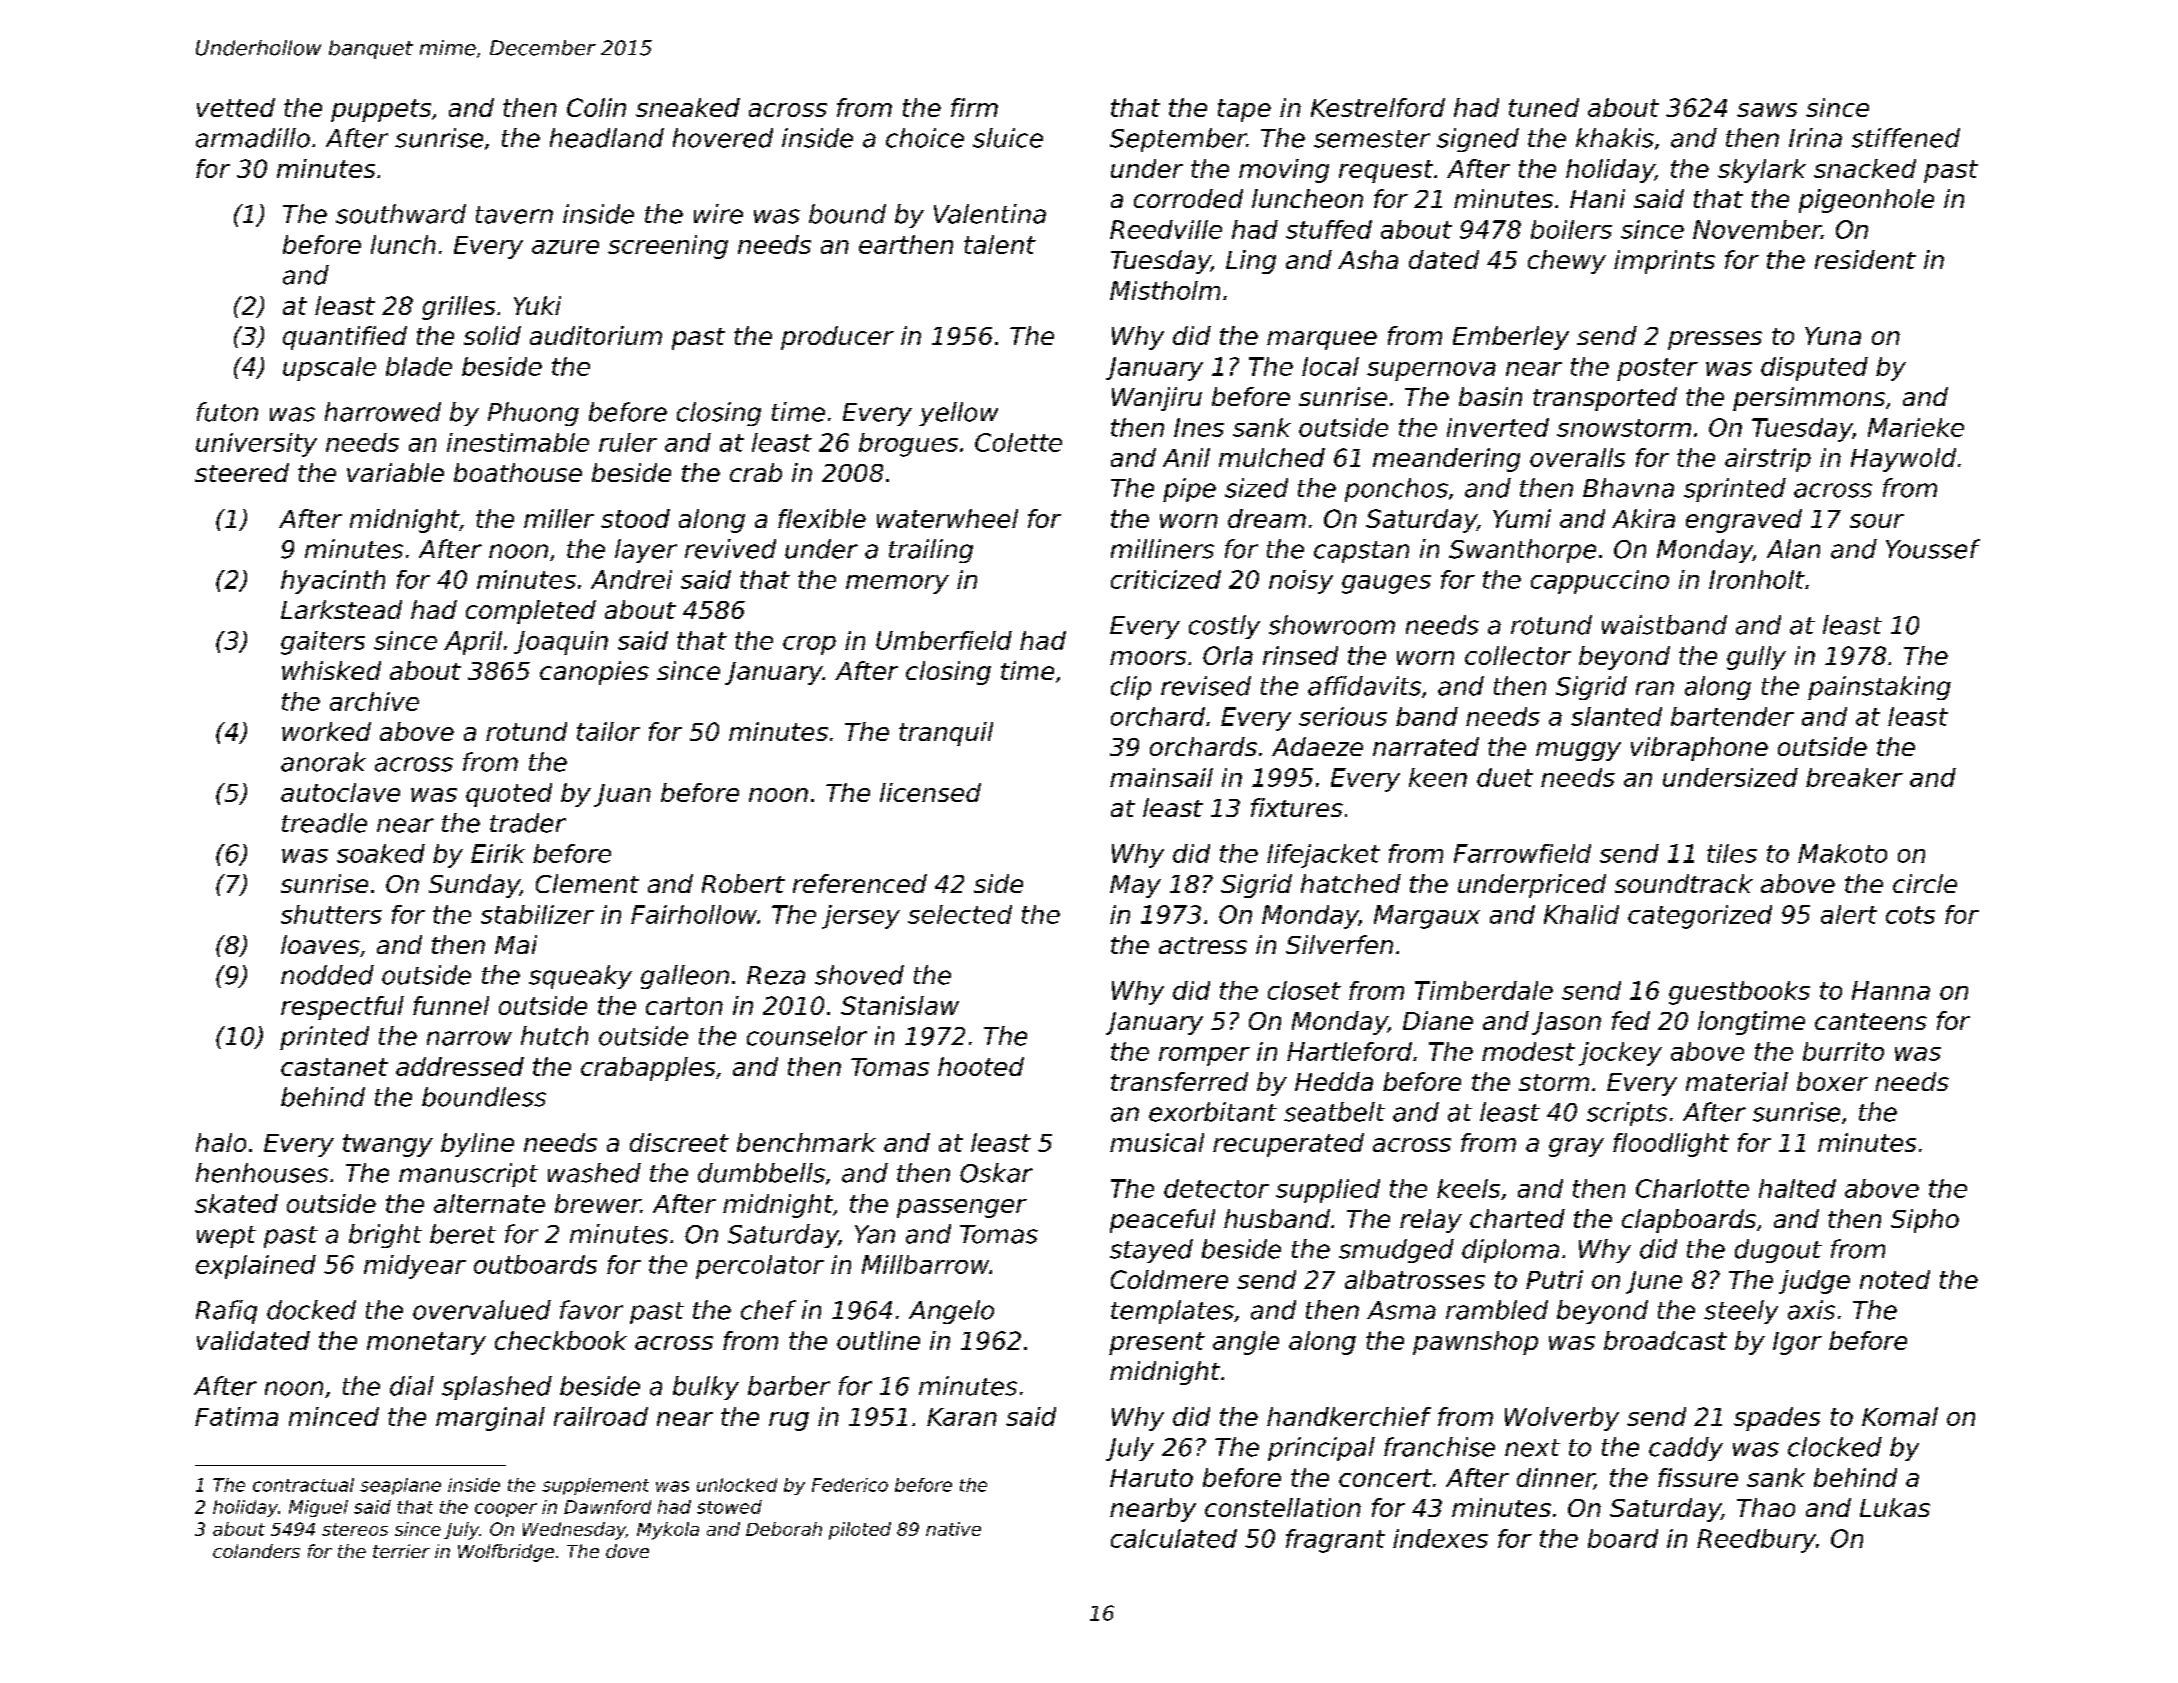  Describe the element at coordinates (1544, 107) in the document. I see `tuned` at that location.
